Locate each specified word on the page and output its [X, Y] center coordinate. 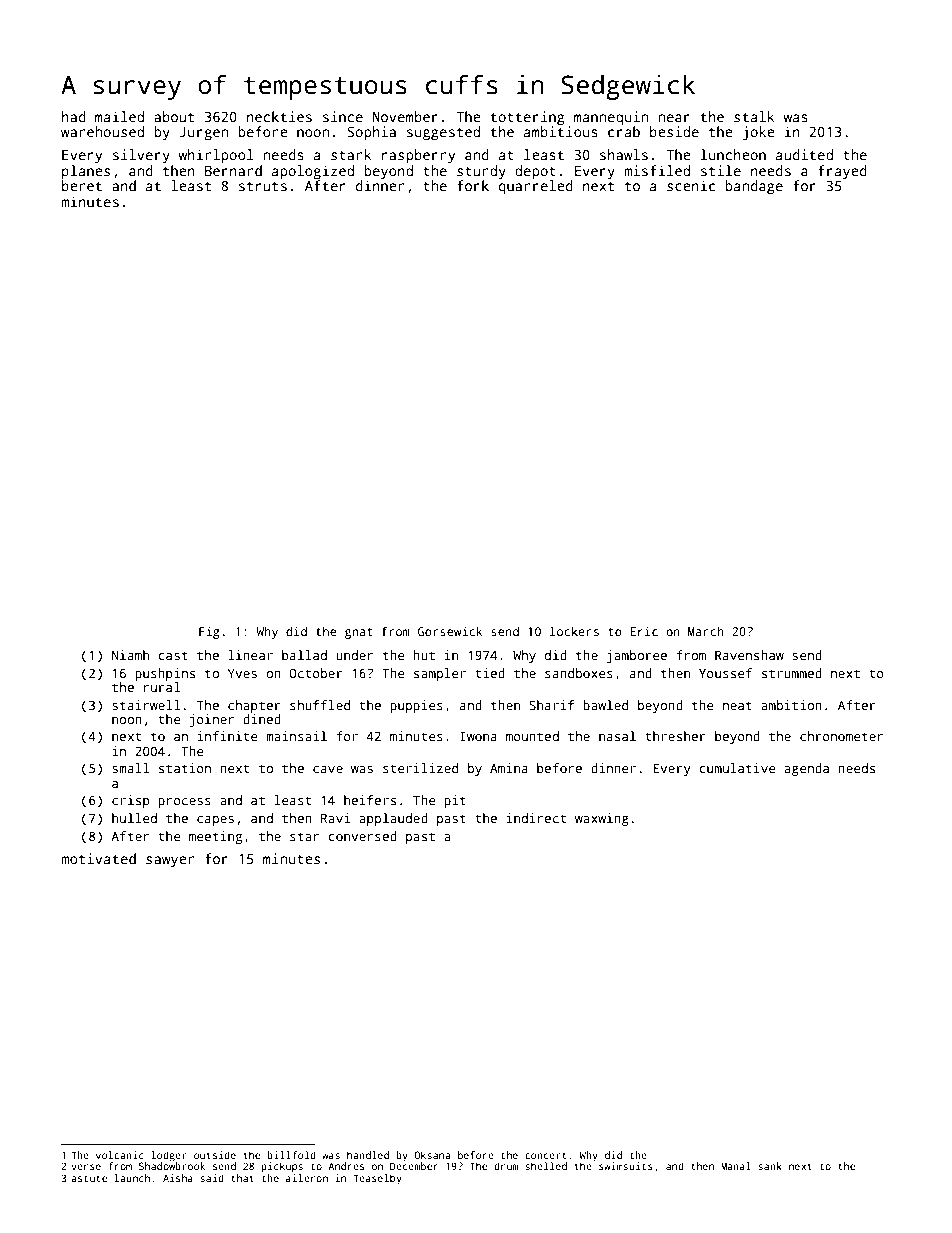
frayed [842, 172]
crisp [131, 801]
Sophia [371, 133]
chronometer [841, 736]
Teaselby [377, 1179]
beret [82, 185]
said [212, 1178]
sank [770, 1166]
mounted [532, 736]
